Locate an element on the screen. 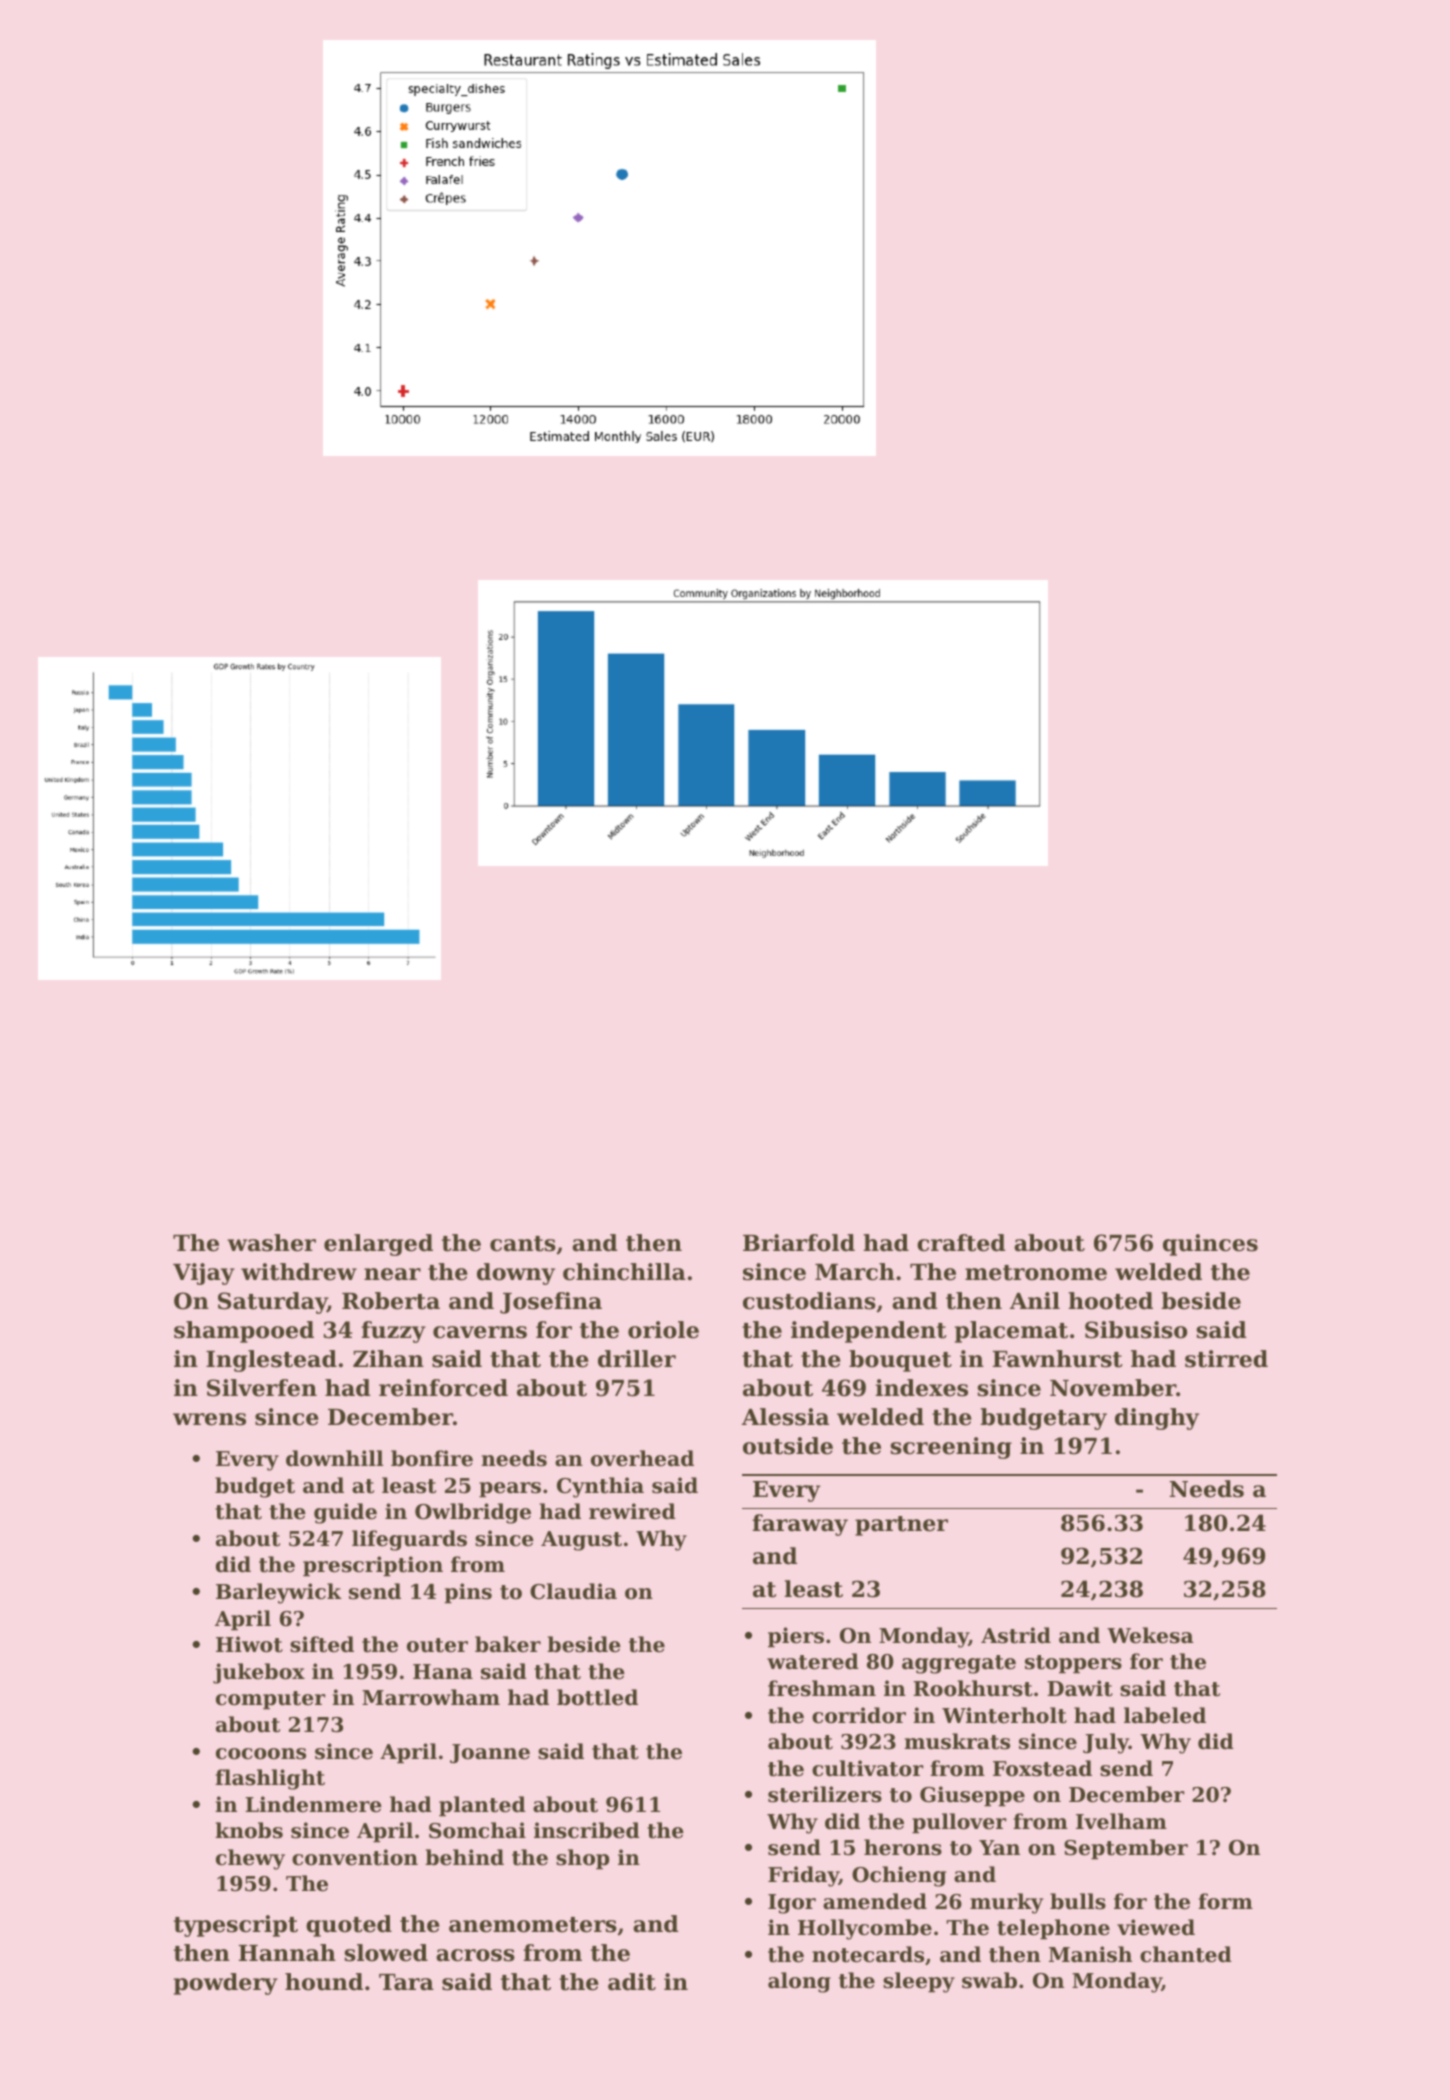 The image size is (1450, 2100). pullover is located at coordinates (959, 1823).
